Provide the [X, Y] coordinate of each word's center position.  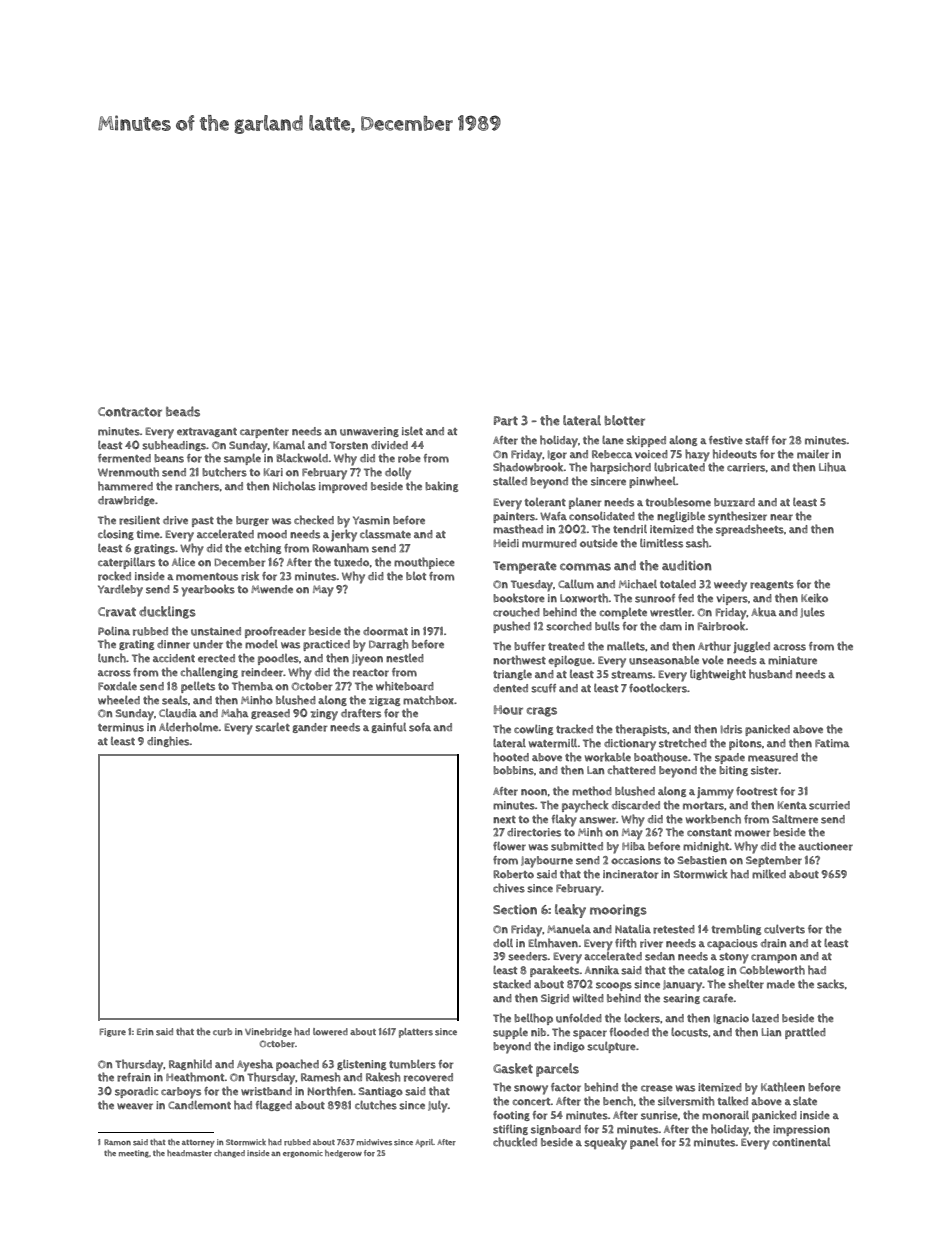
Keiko [814, 598]
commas [585, 567]
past [203, 522]
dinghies [168, 741]
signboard [556, 1130]
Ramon [117, 1142]
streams [632, 675]
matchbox [428, 700]
